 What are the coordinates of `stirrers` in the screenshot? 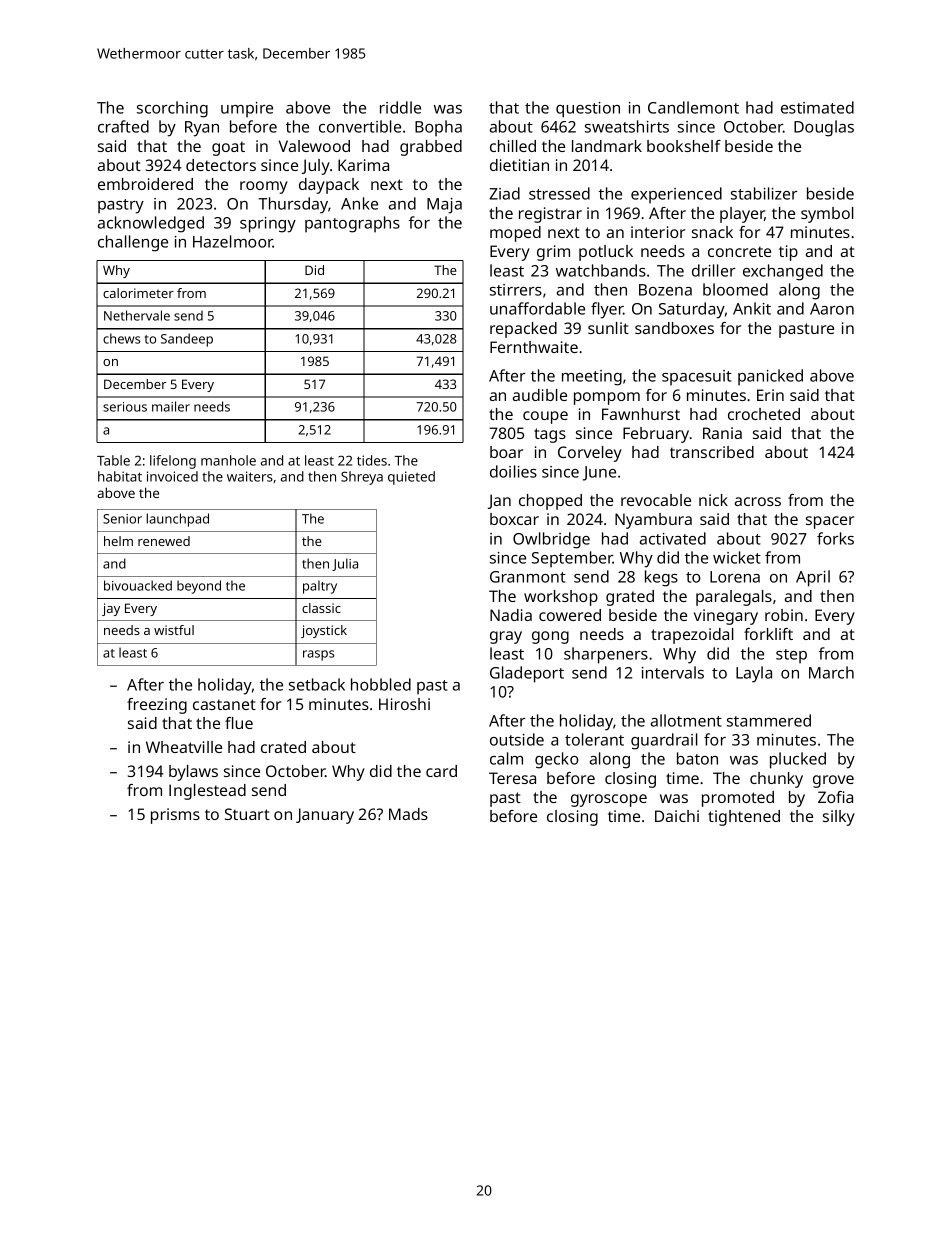 It's located at (516, 290).
